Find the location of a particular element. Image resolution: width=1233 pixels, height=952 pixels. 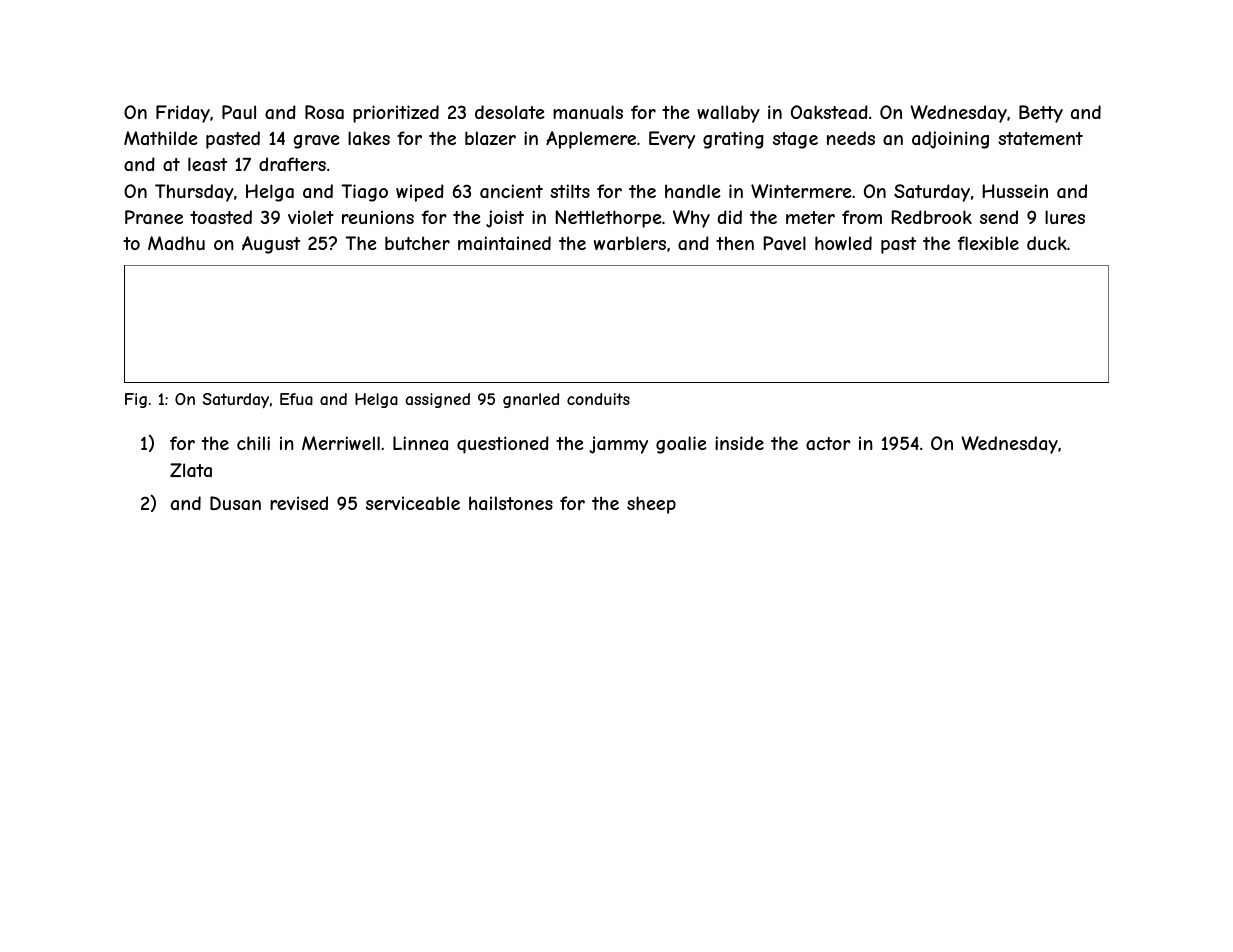

Applemere is located at coordinates (591, 140).
